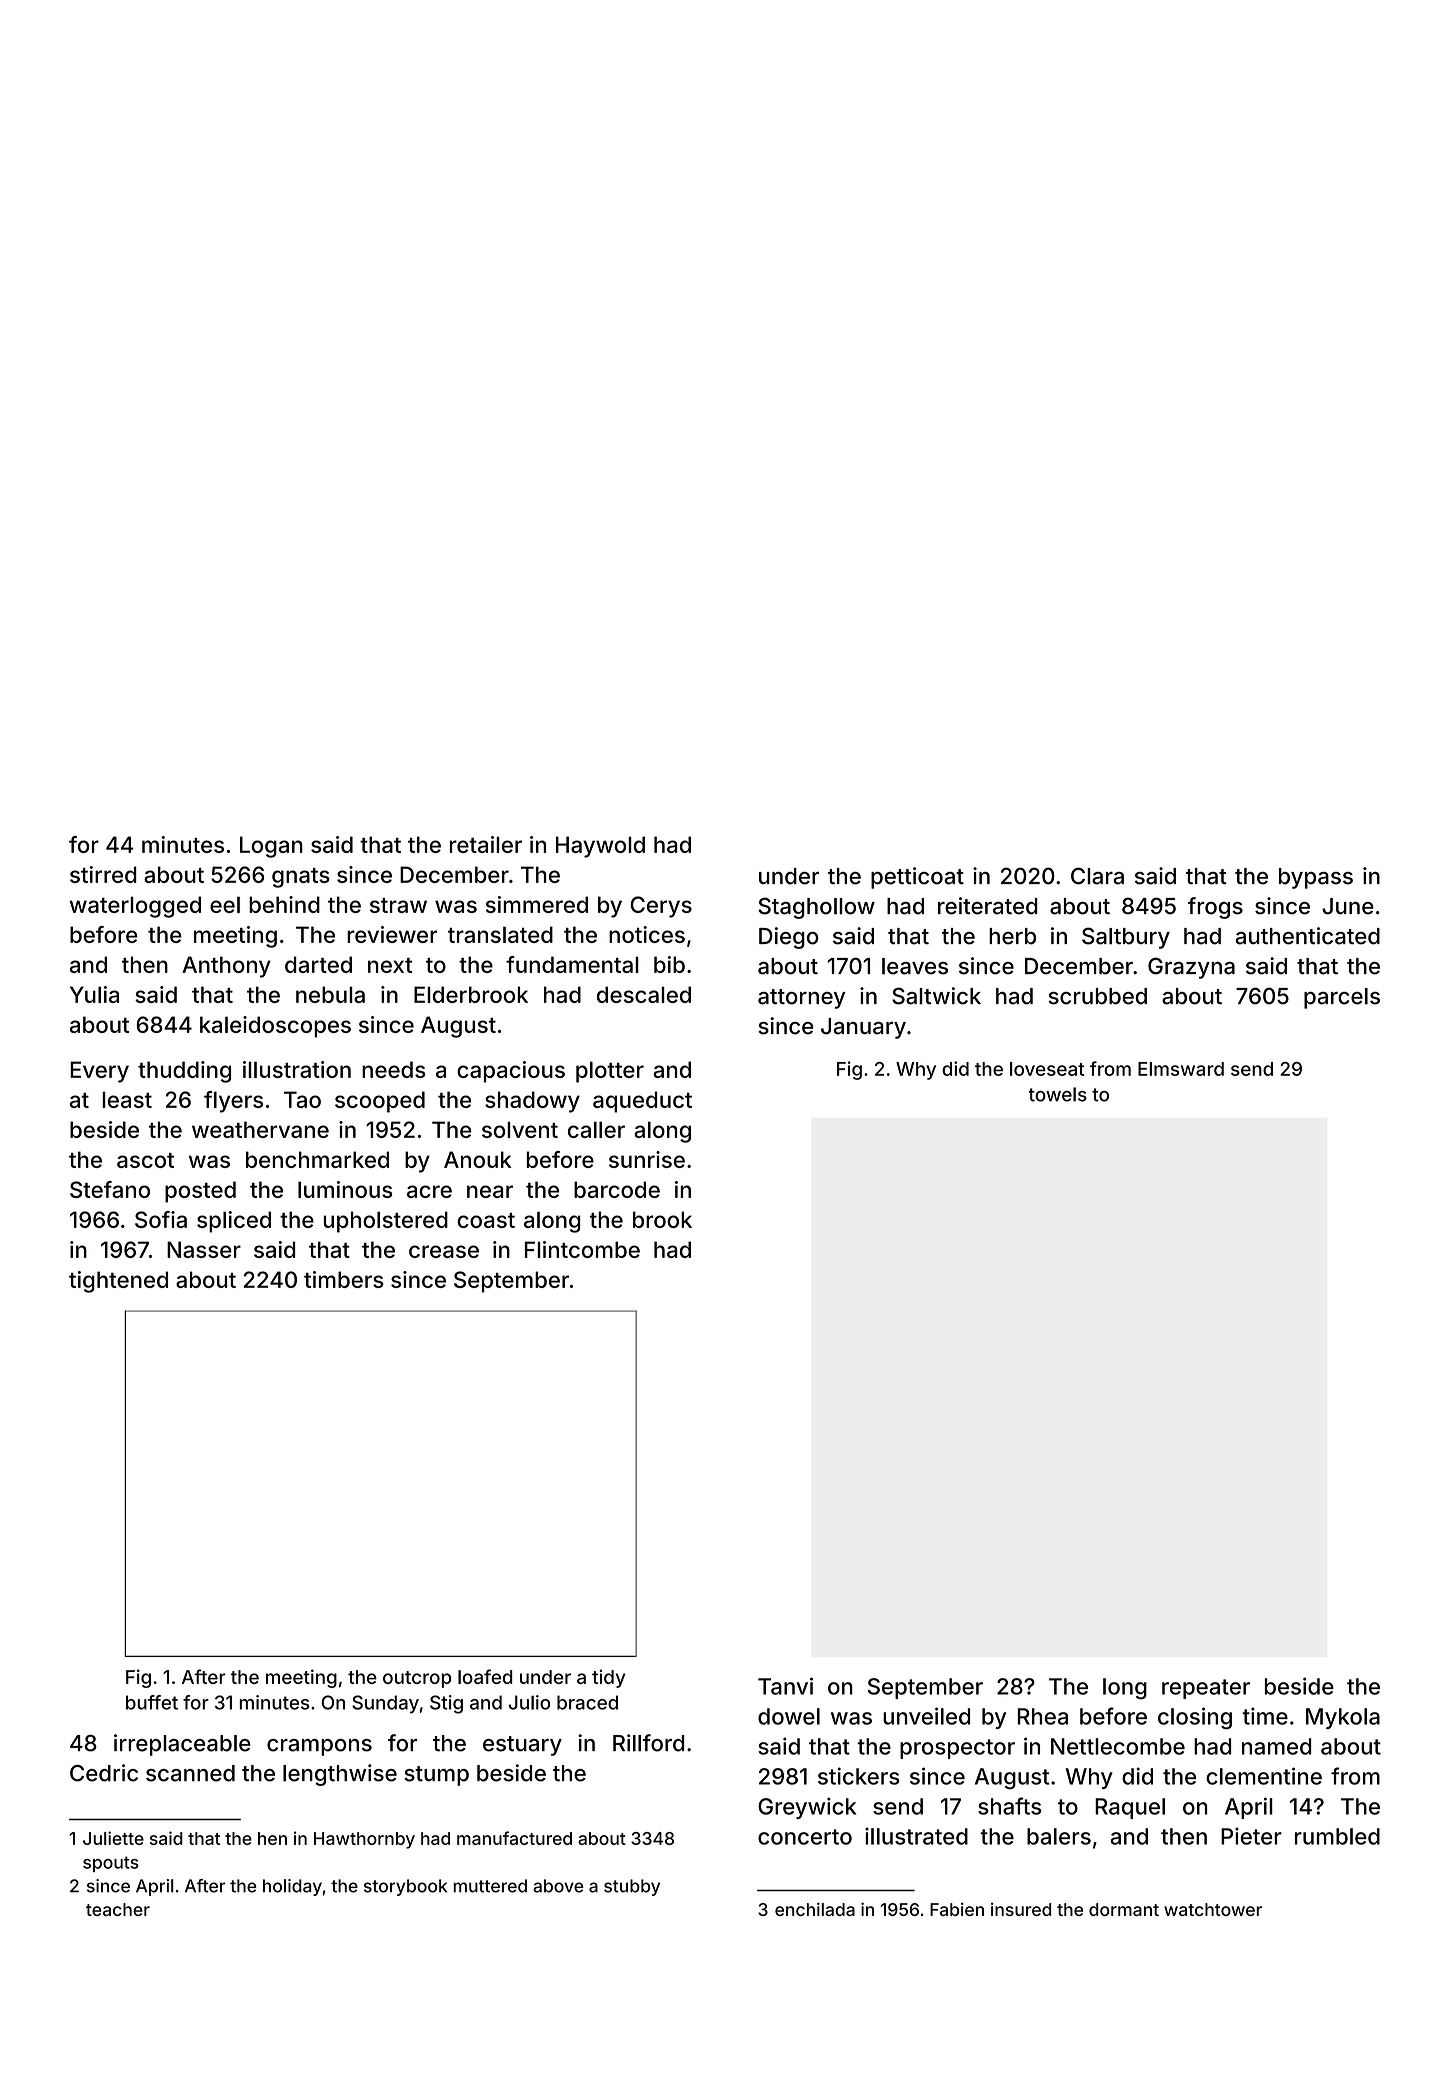 This page has width=1450, height=2100. I want to click on waterlogged, so click(135, 907).
